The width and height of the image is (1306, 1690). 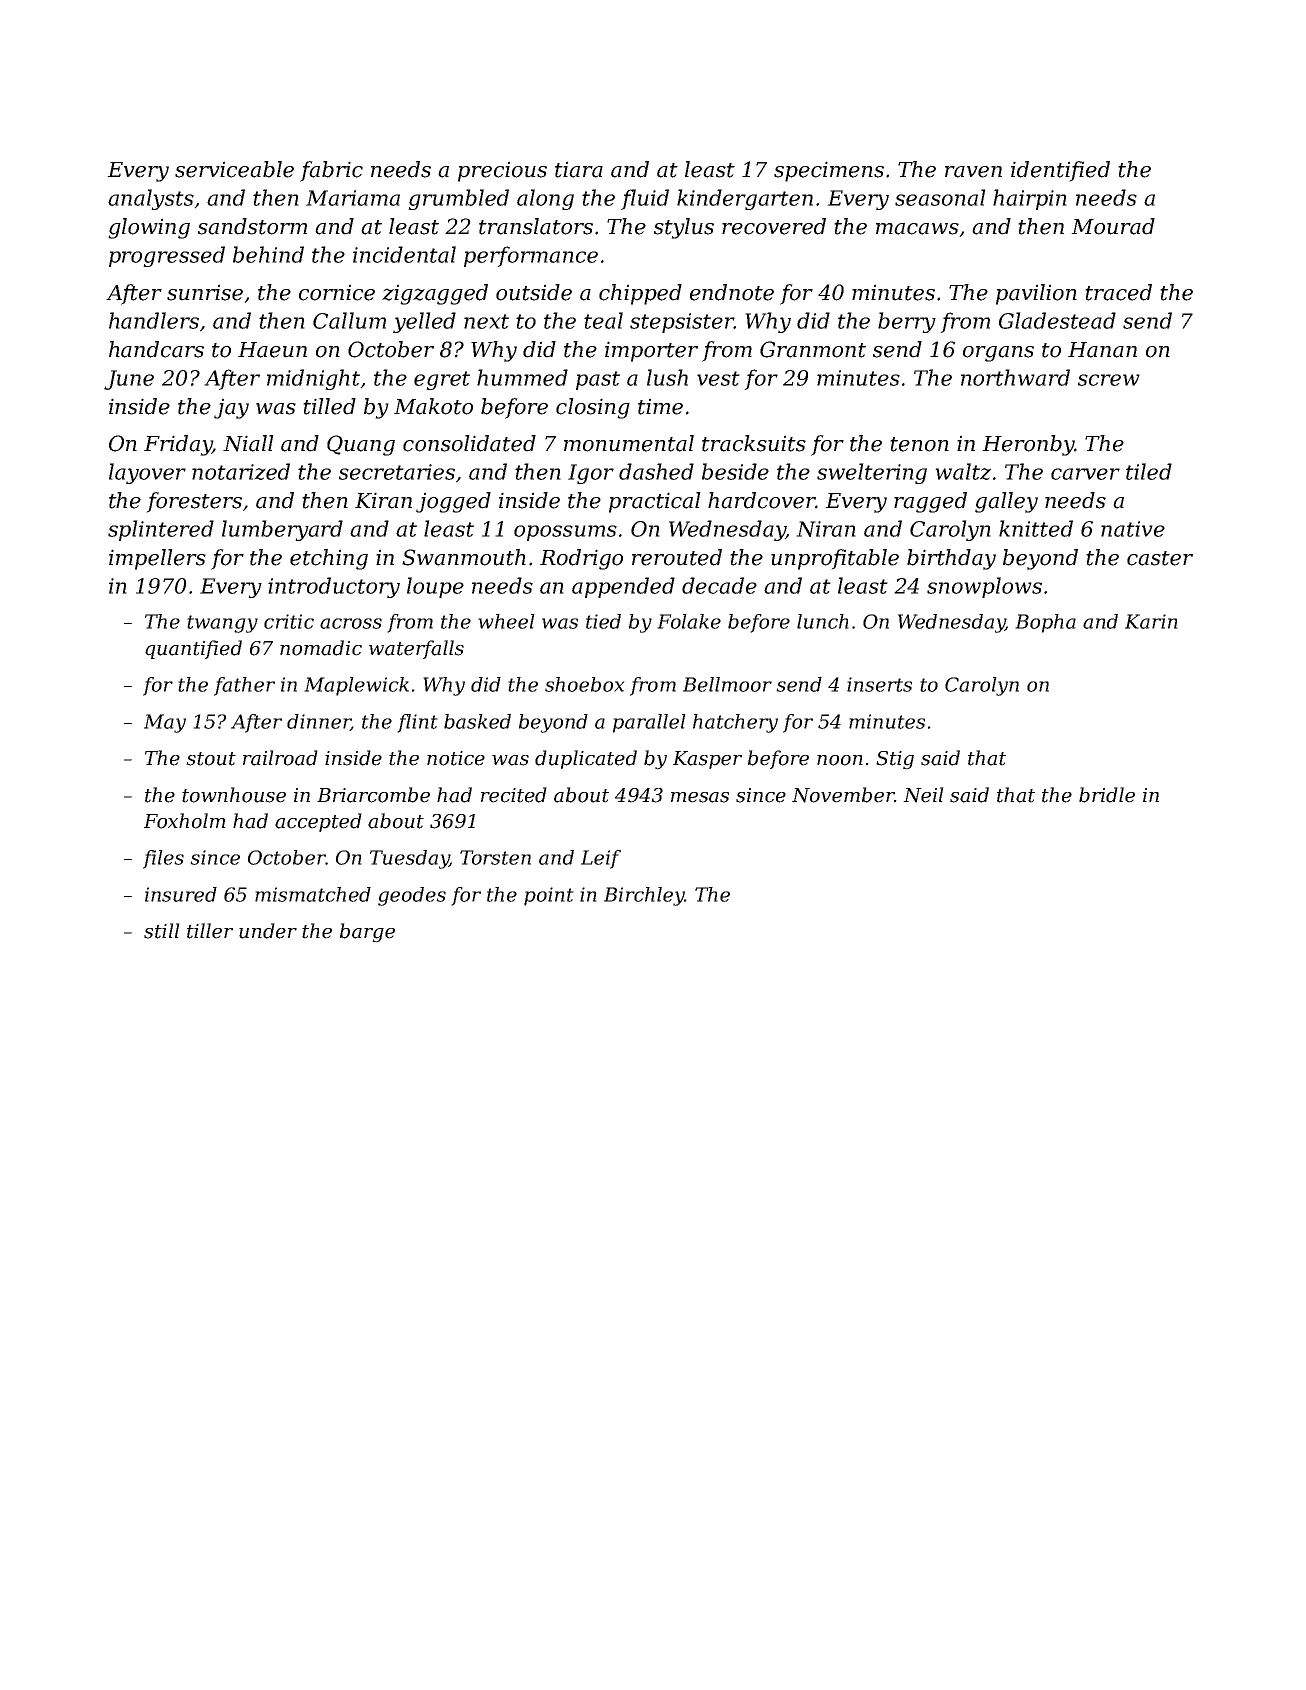 I want to click on raven, so click(x=973, y=172).
